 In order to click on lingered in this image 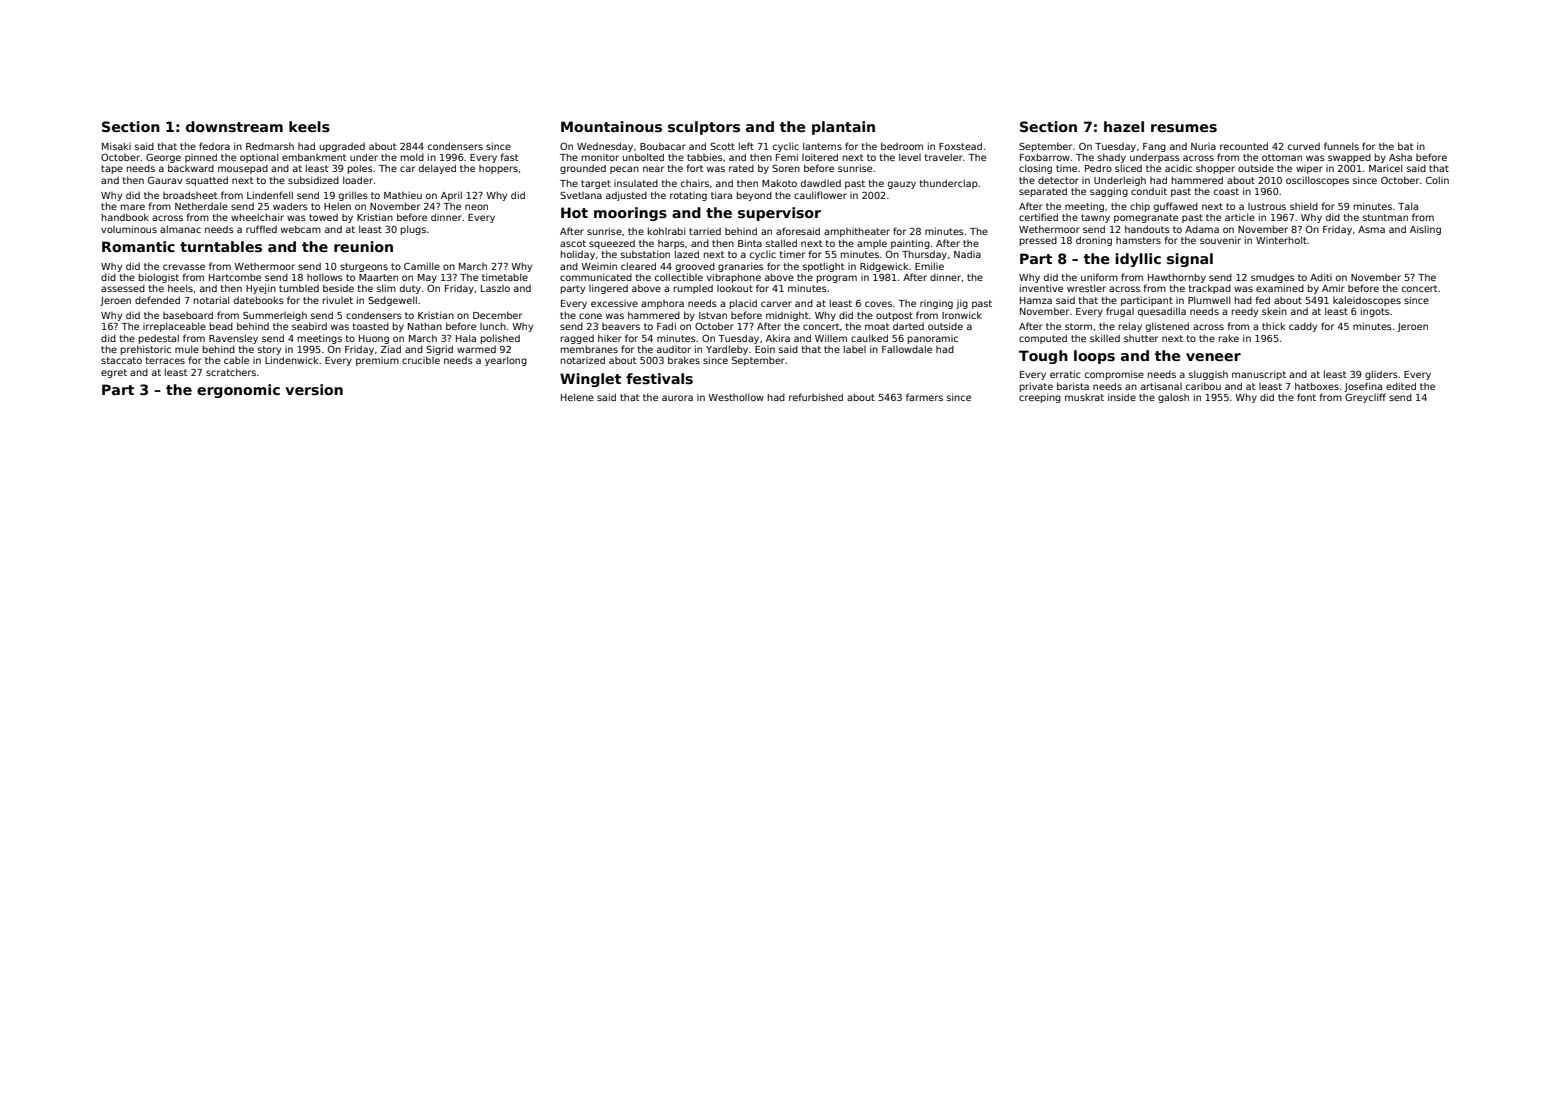, I will do `click(608, 289)`.
